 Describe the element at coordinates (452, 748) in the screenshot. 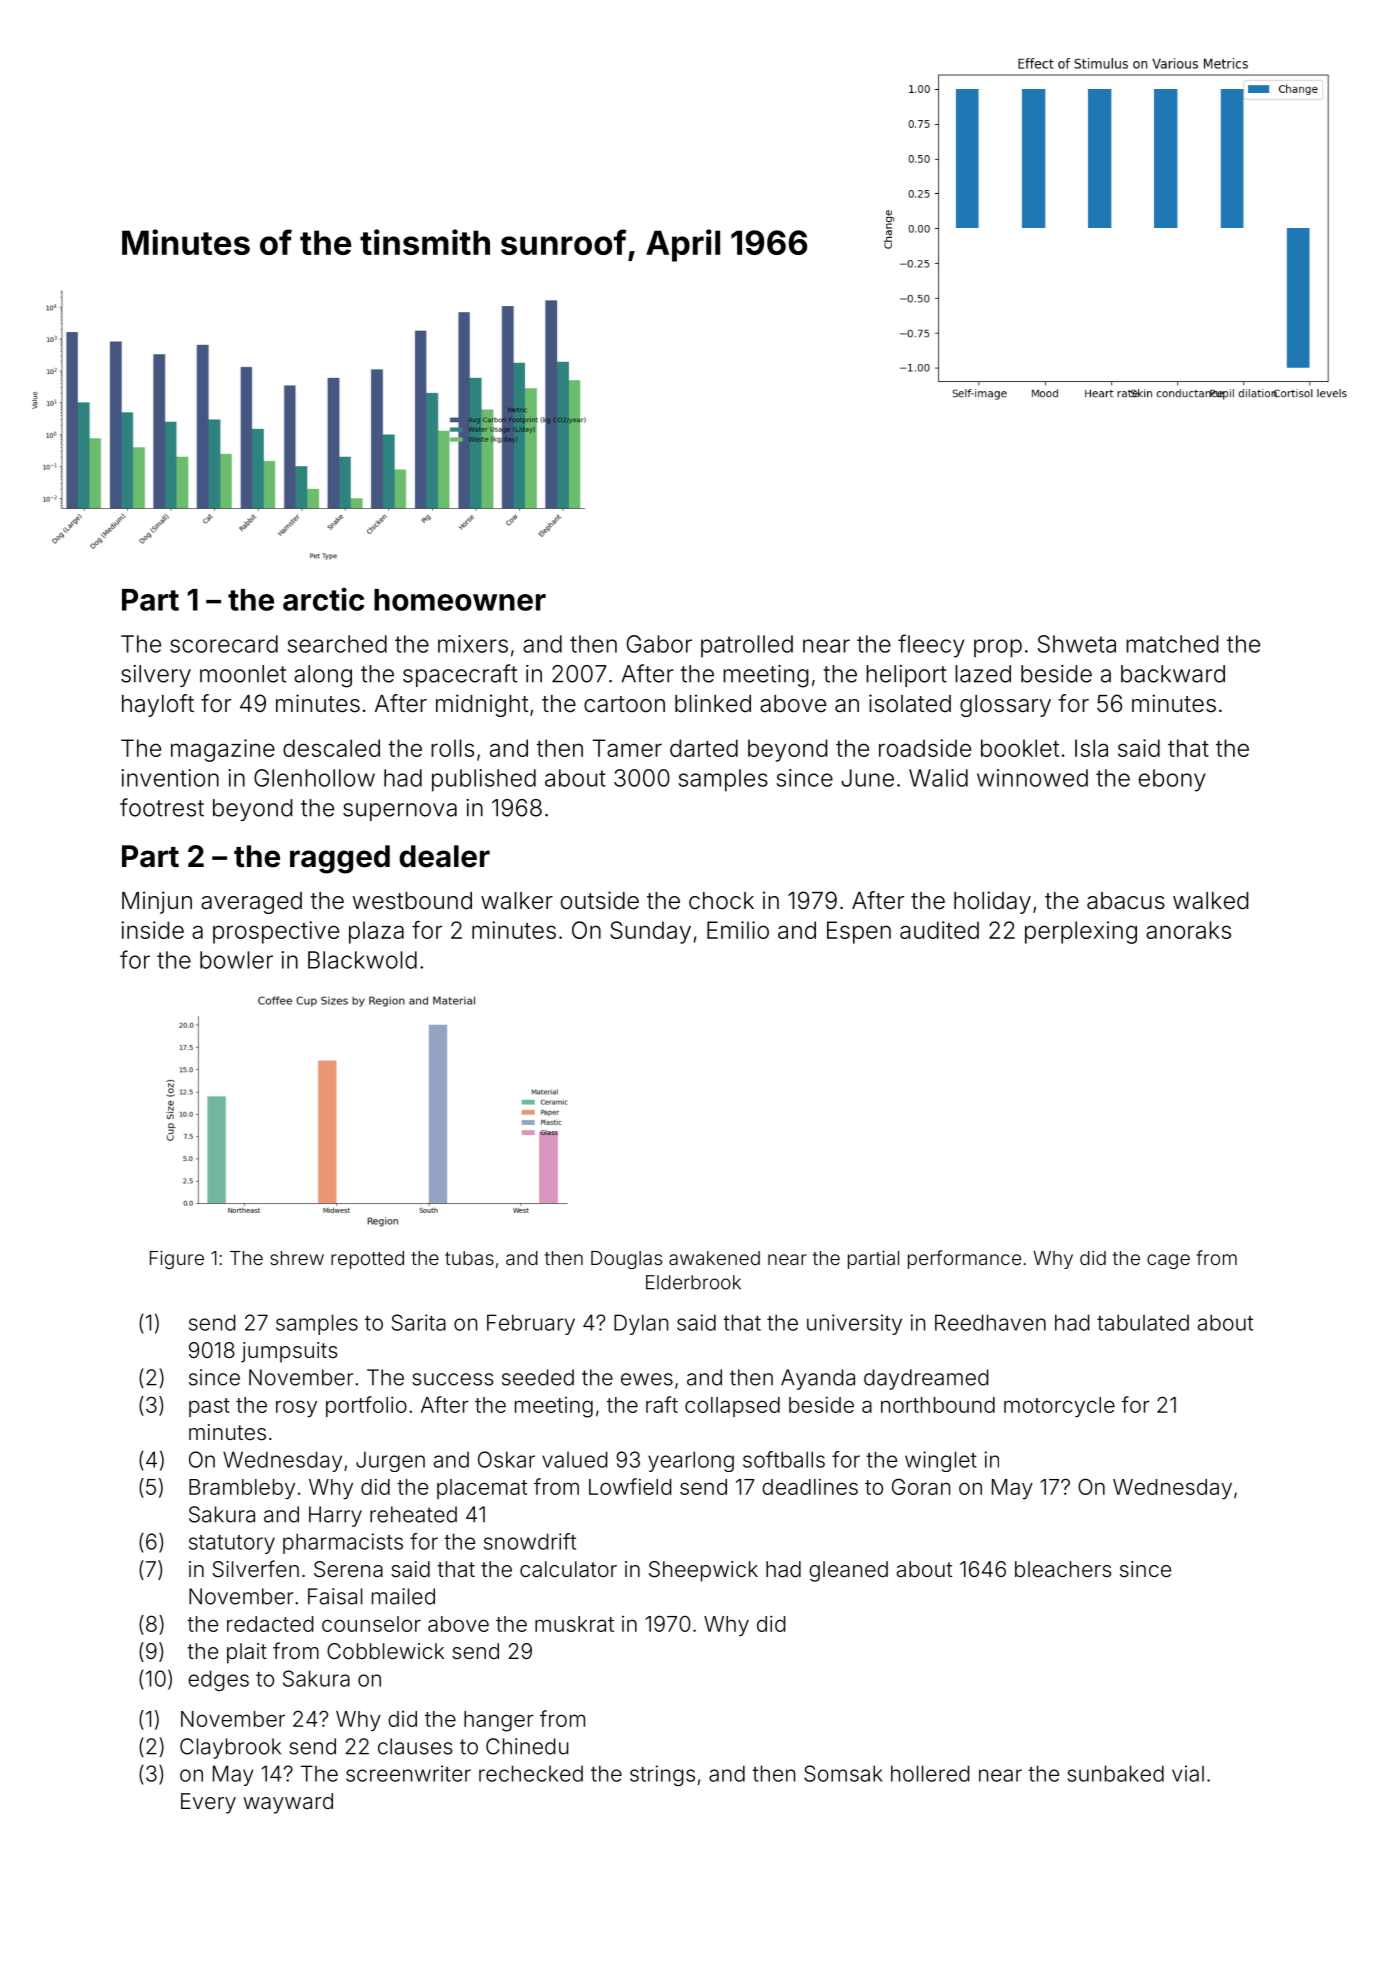

I see `rolls` at that location.
